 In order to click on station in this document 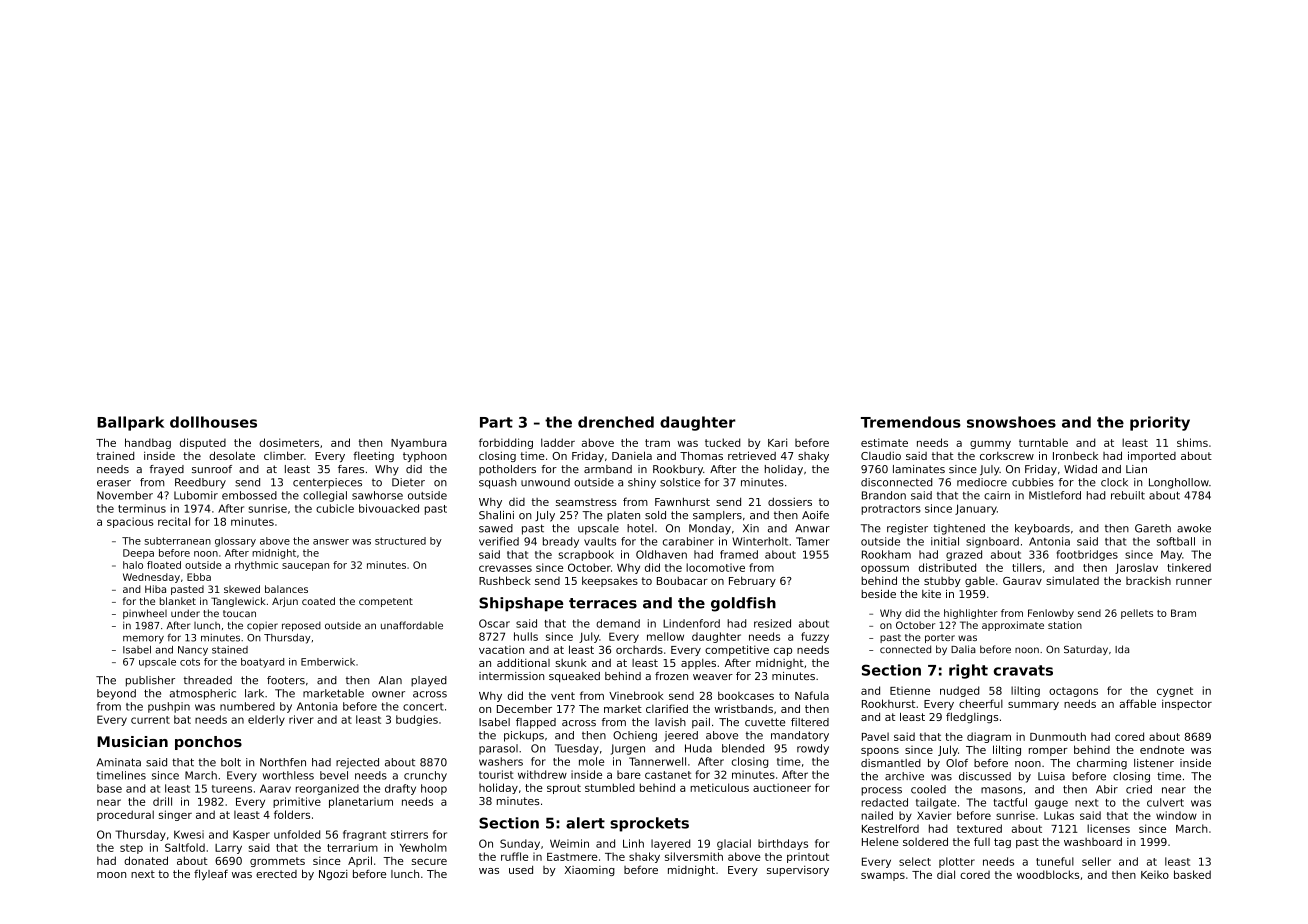, I will do `click(1065, 625)`.
